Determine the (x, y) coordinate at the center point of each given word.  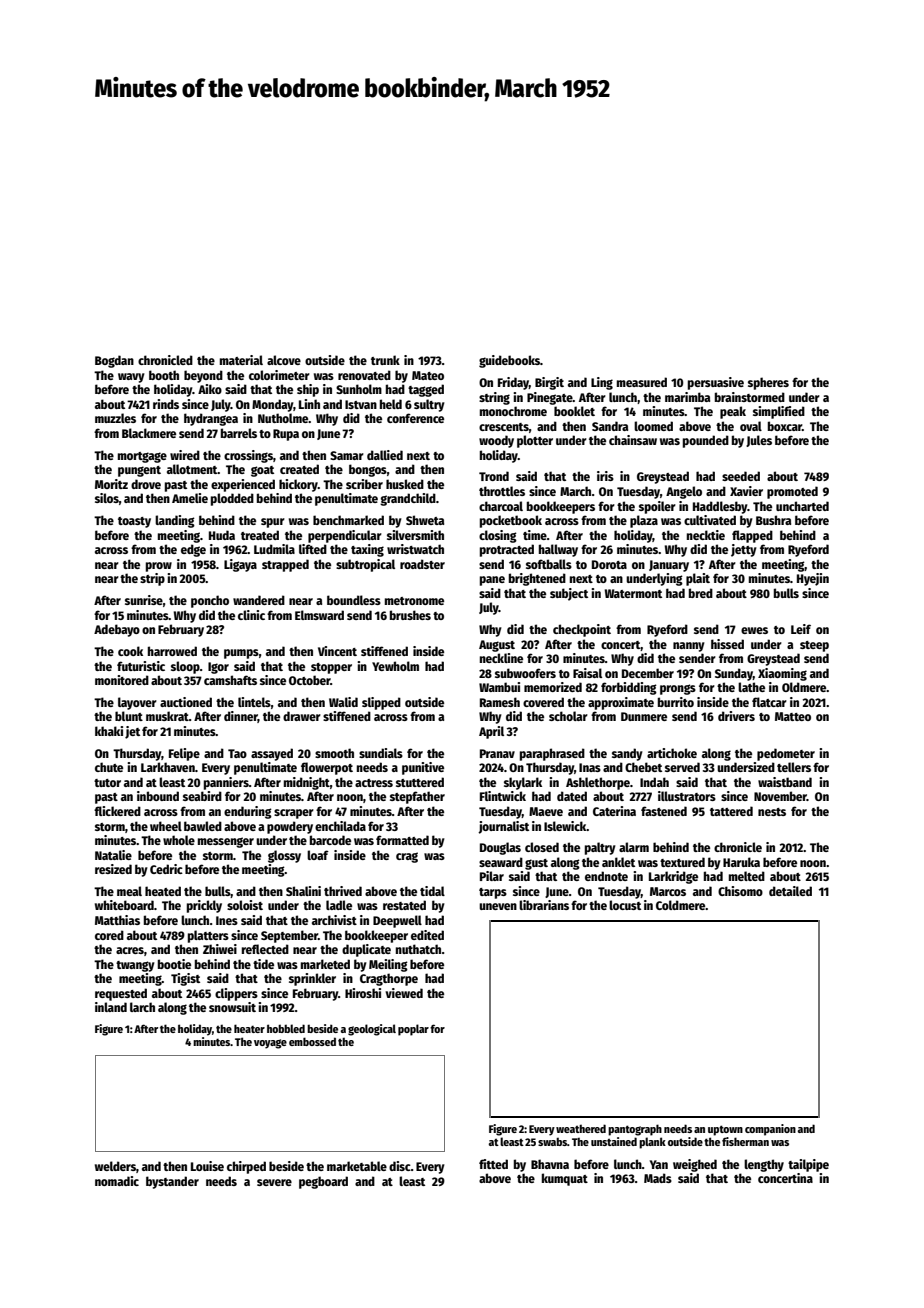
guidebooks (509, 361)
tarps (493, 893)
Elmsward (319, 615)
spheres (768, 383)
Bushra (773, 520)
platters (208, 936)
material (241, 360)
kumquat (565, 1179)
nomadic (117, 1181)
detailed (790, 891)
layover (137, 703)
